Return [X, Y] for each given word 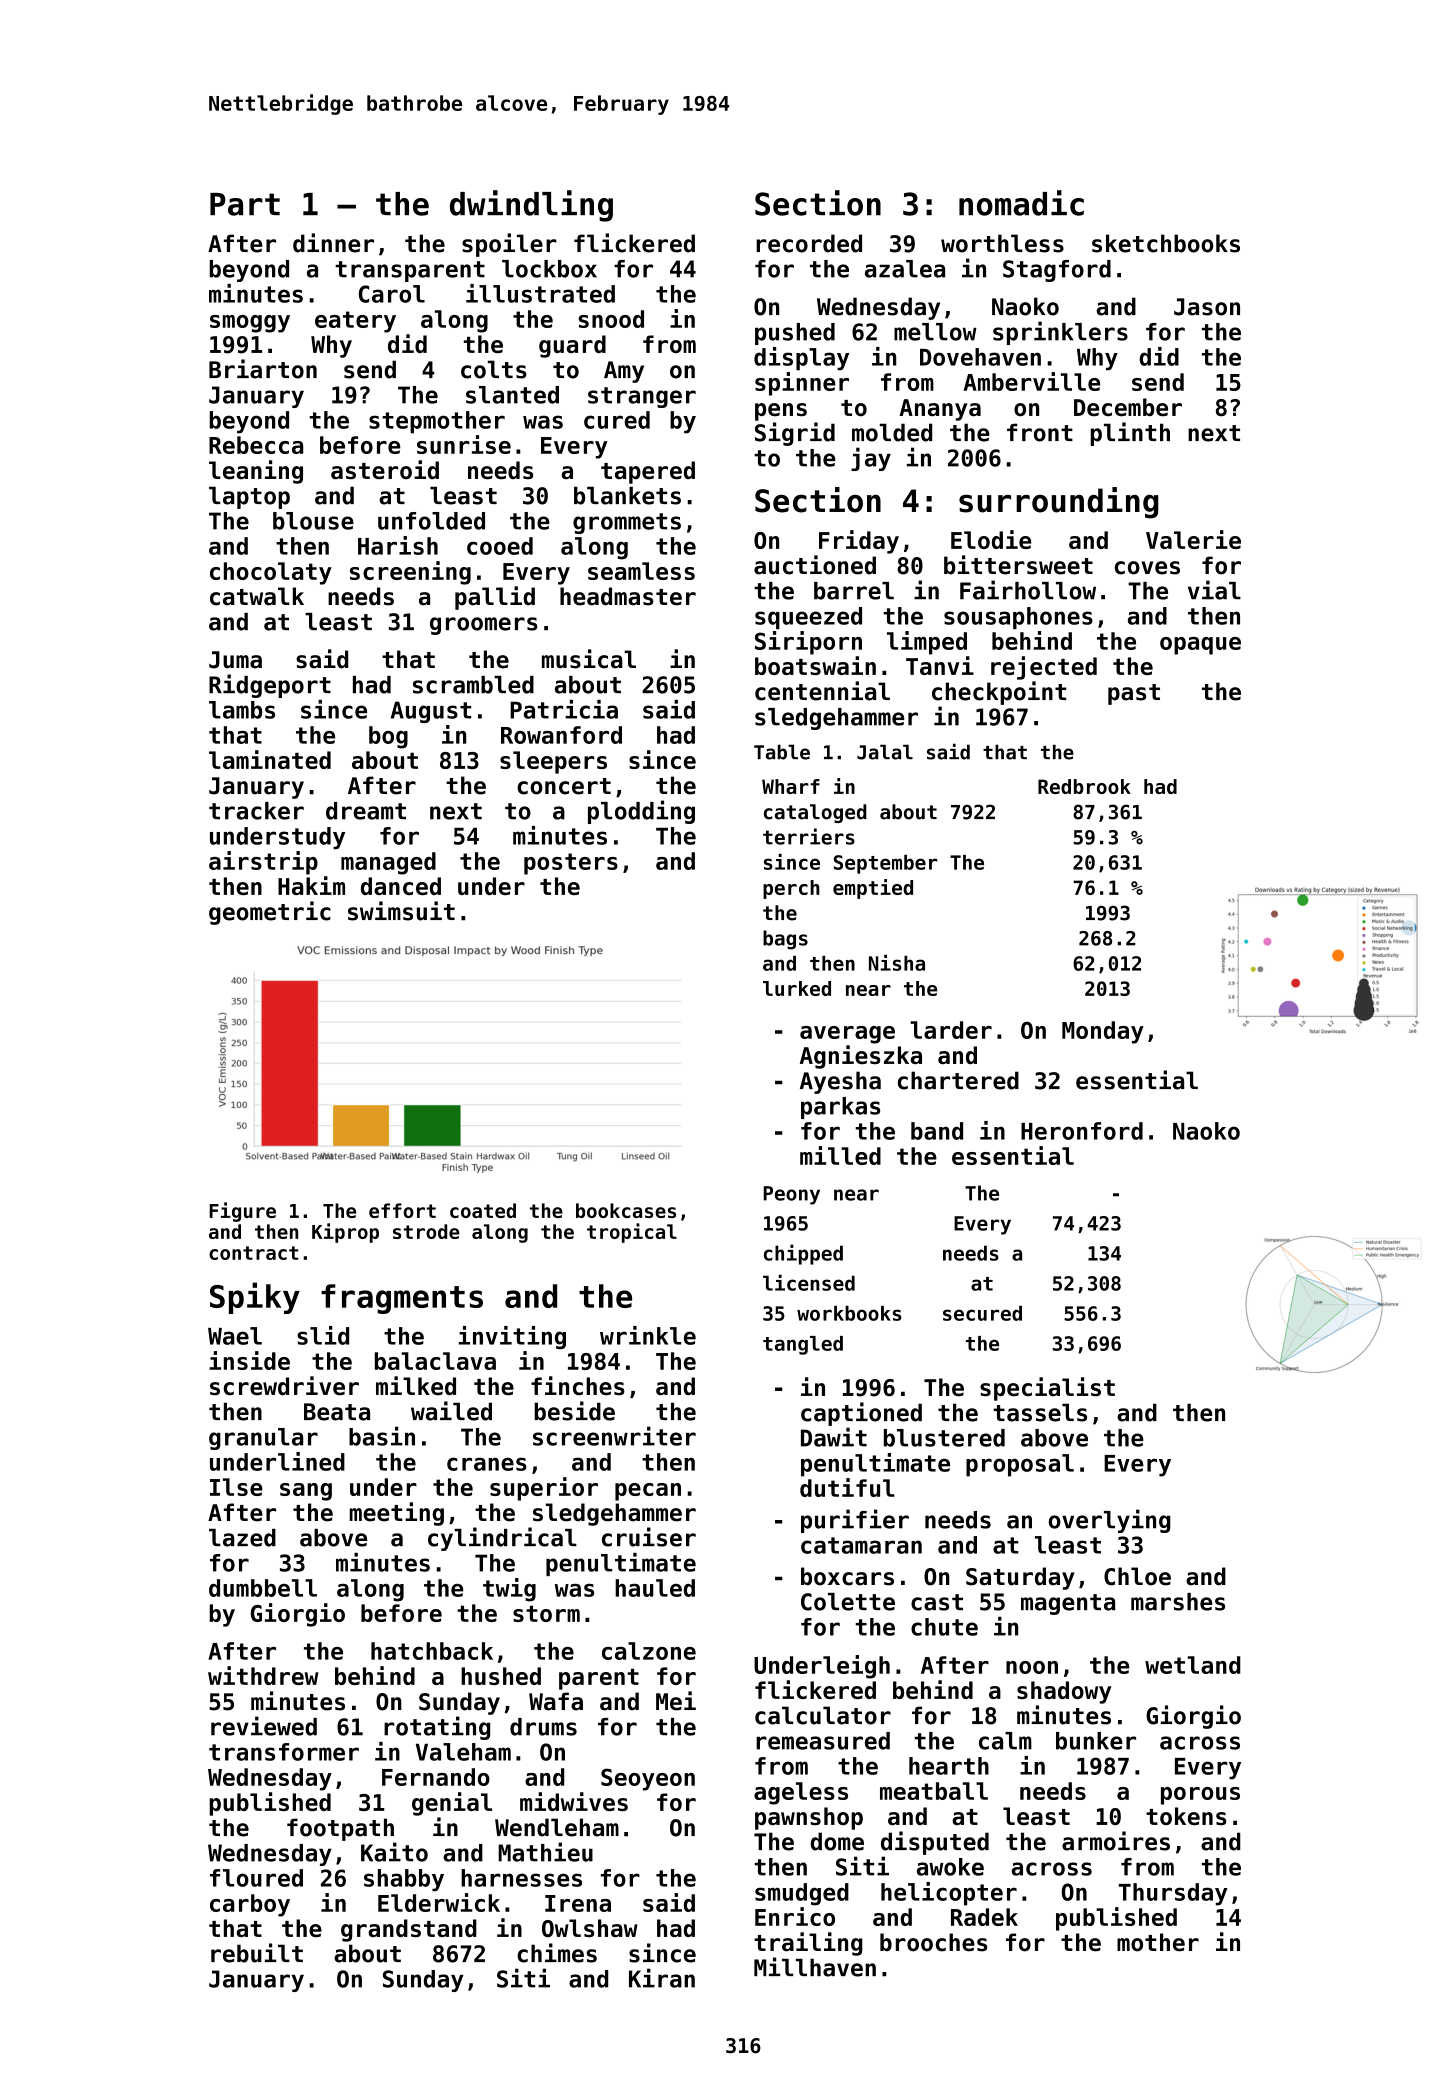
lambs [242, 710]
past [1134, 694]
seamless [641, 571]
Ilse [236, 1487]
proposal [1020, 1465]
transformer [284, 1752]
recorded [809, 243]
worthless [1002, 243]
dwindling [531, 206]
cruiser [649, 1537]
